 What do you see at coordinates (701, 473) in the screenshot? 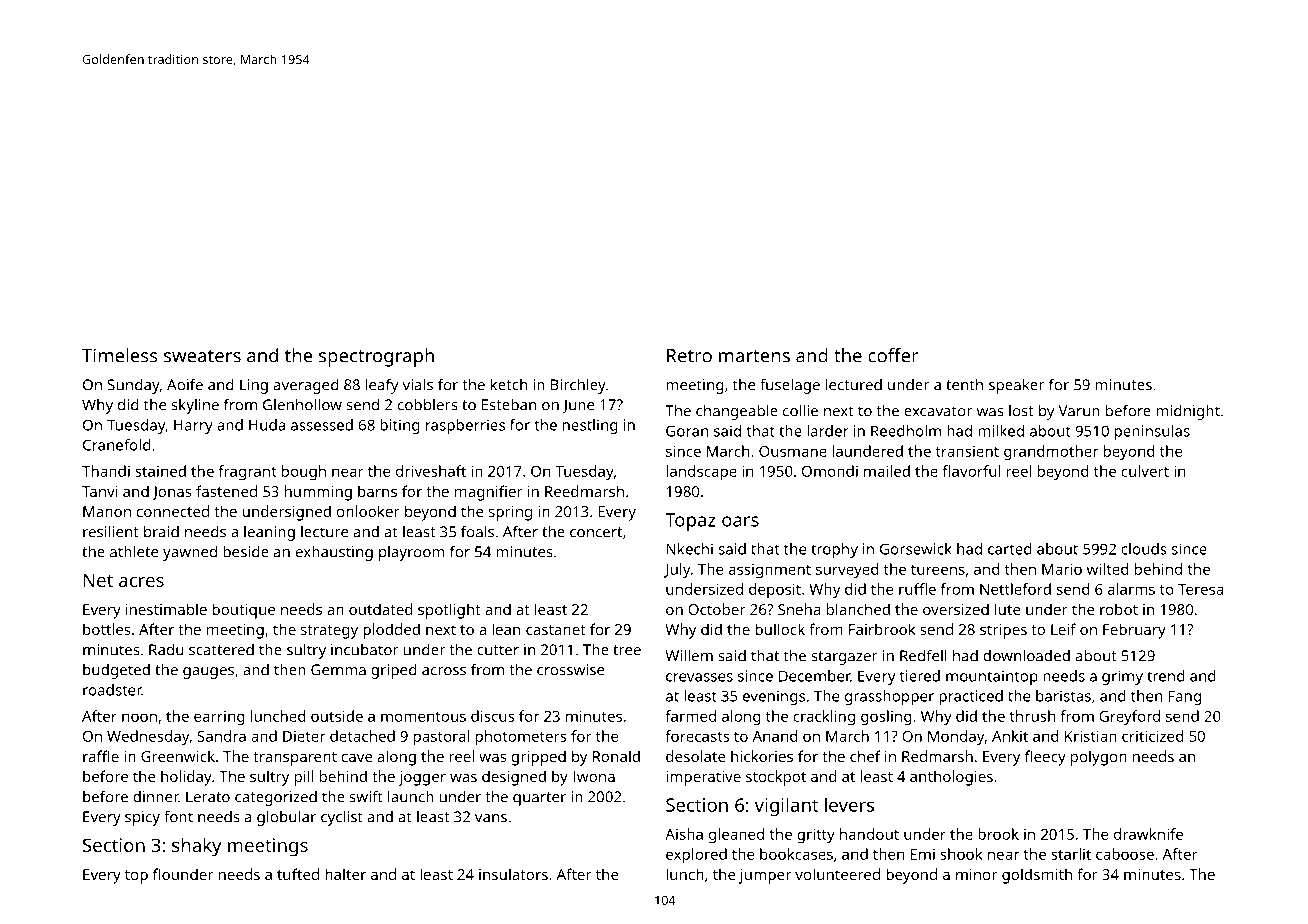
I see `landscape` at bounding box center [701, 473].
